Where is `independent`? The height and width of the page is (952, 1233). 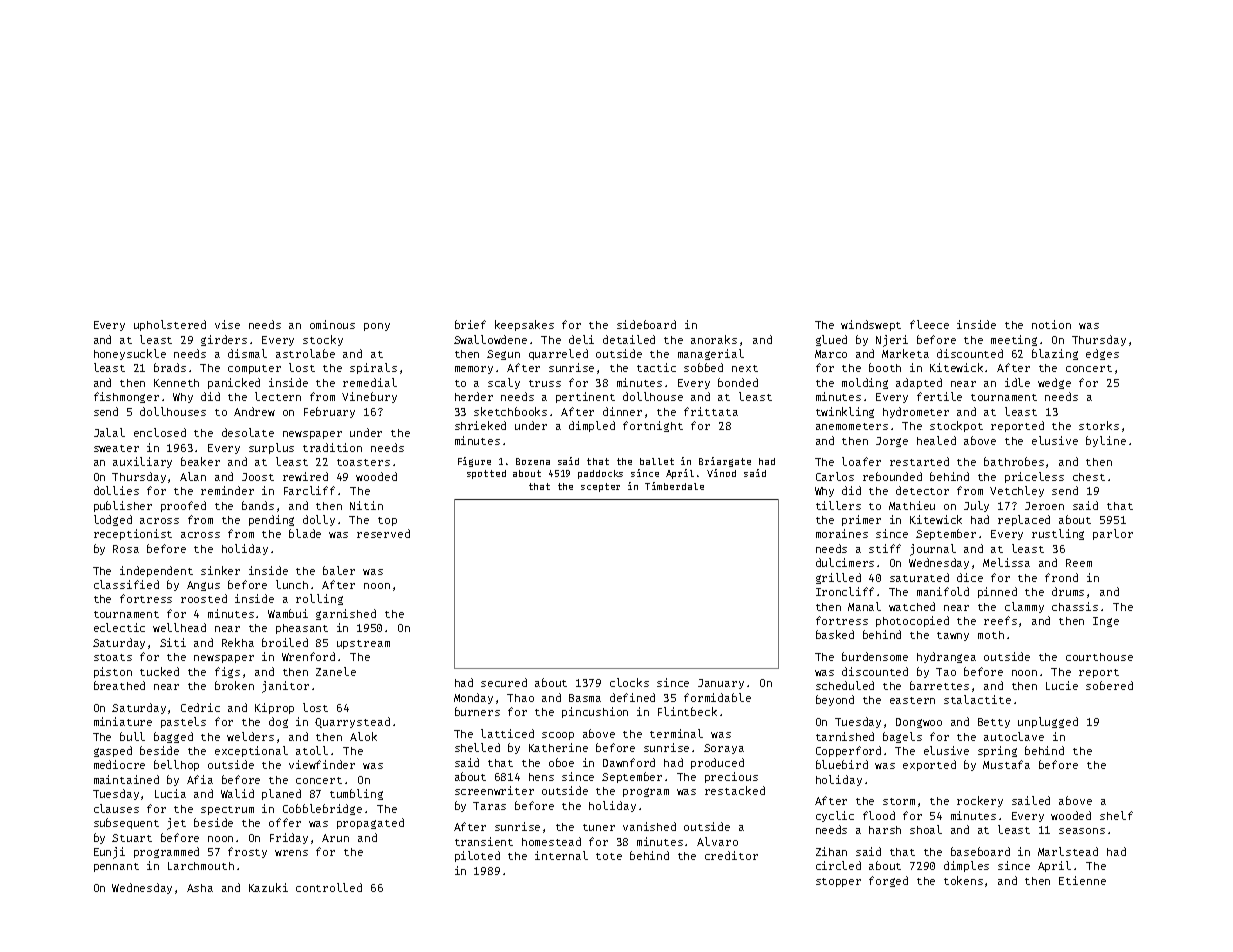
independent is located at coordinates (156, 571).
